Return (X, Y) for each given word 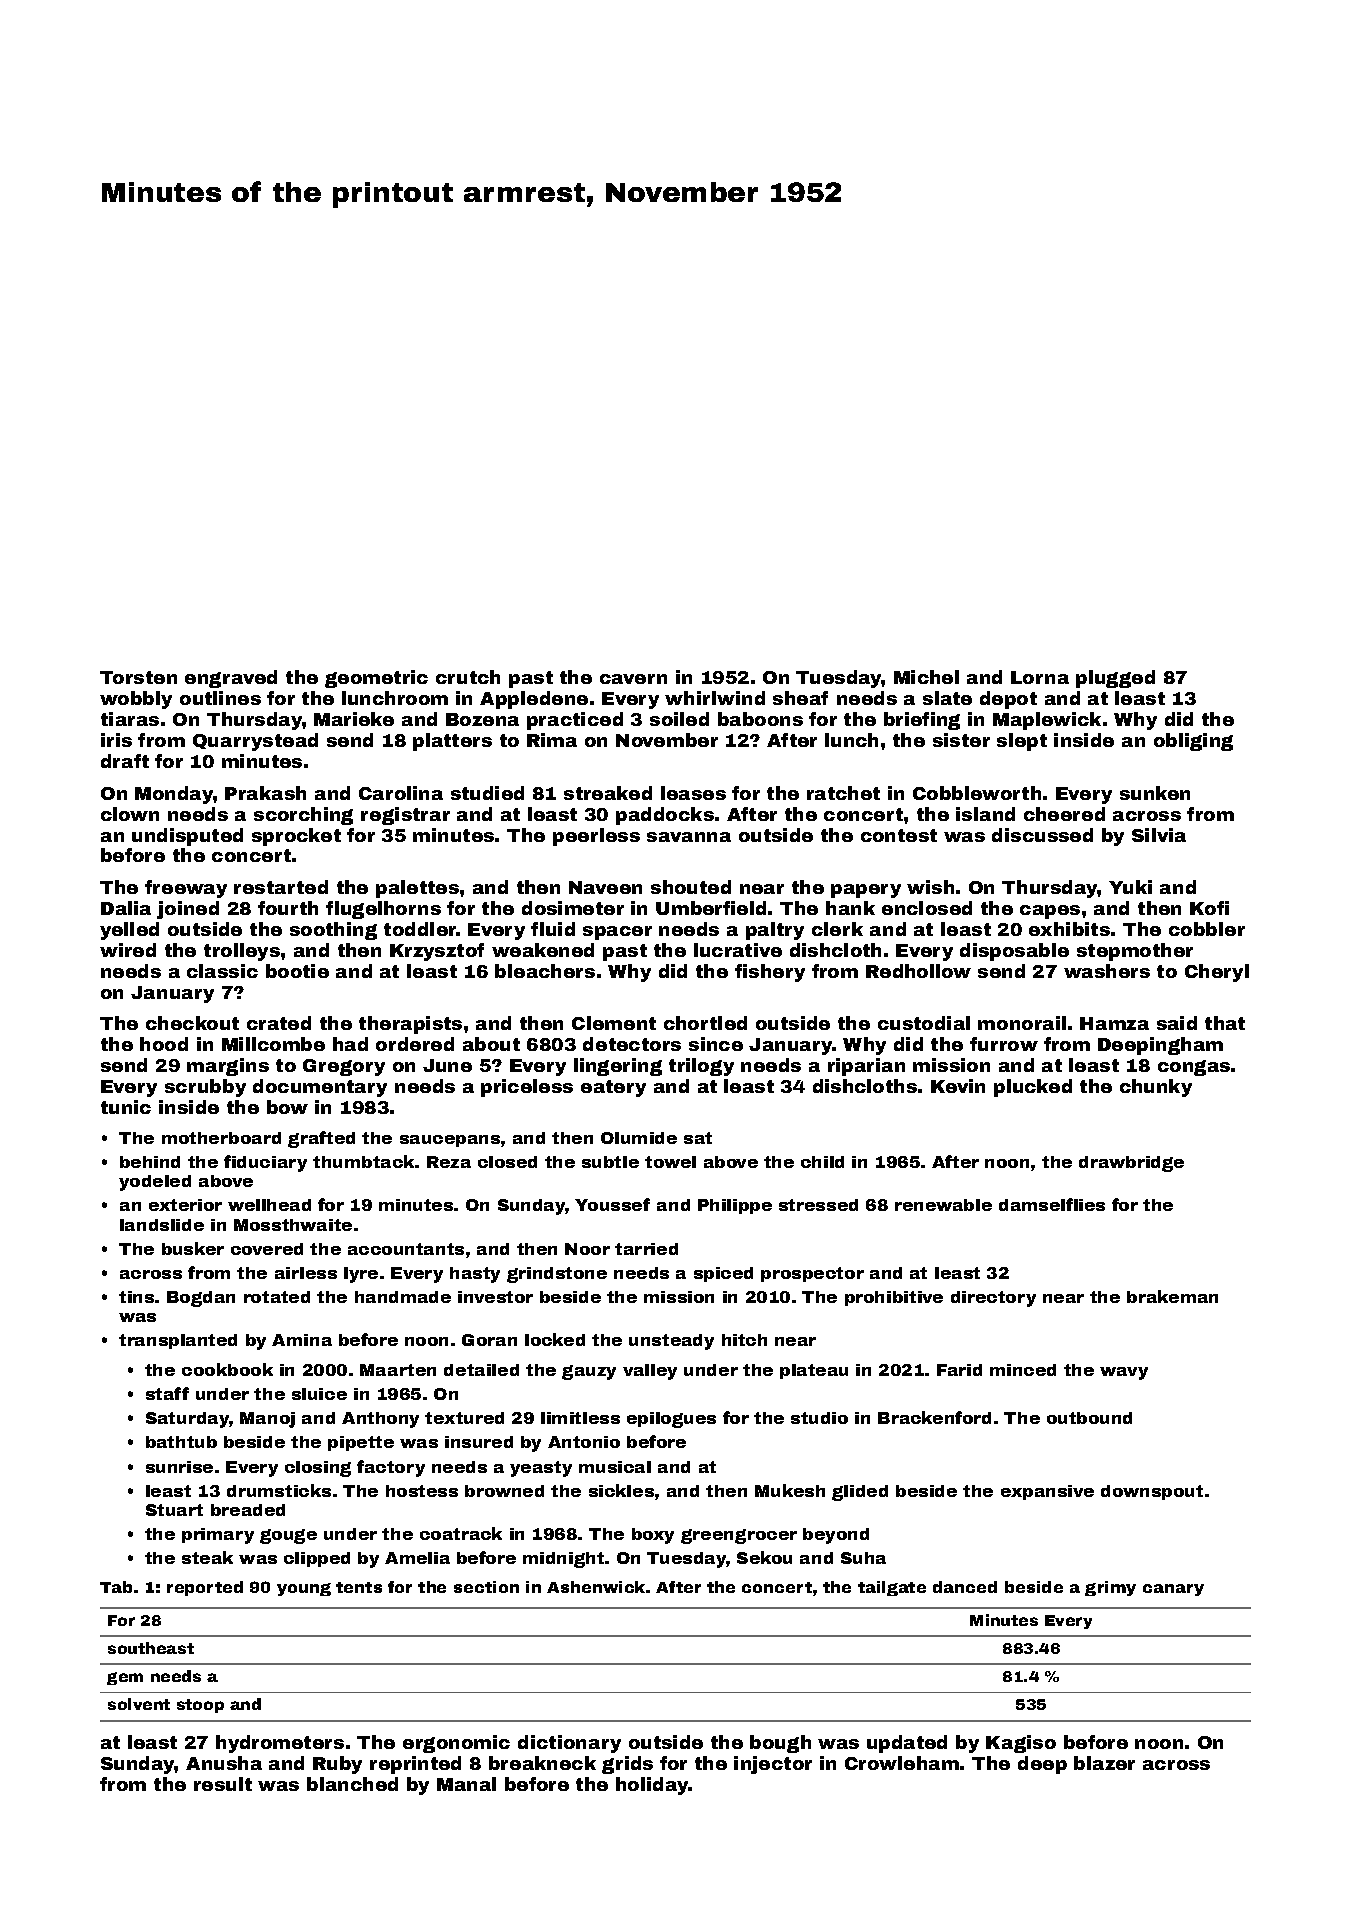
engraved (231, 679)
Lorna (1040, 677)
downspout (1152, 1492)
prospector (812, 1274)
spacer (617, 933)
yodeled (155, 1183)
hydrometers (280, 1744)
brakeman (1172, 1296)
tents (359, 1587)
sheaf (800, 698)
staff (167, 1393)
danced (965, 1587)
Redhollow (918, 971)
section (486, 1587)
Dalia (126, 908)
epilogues (671, 1420)
